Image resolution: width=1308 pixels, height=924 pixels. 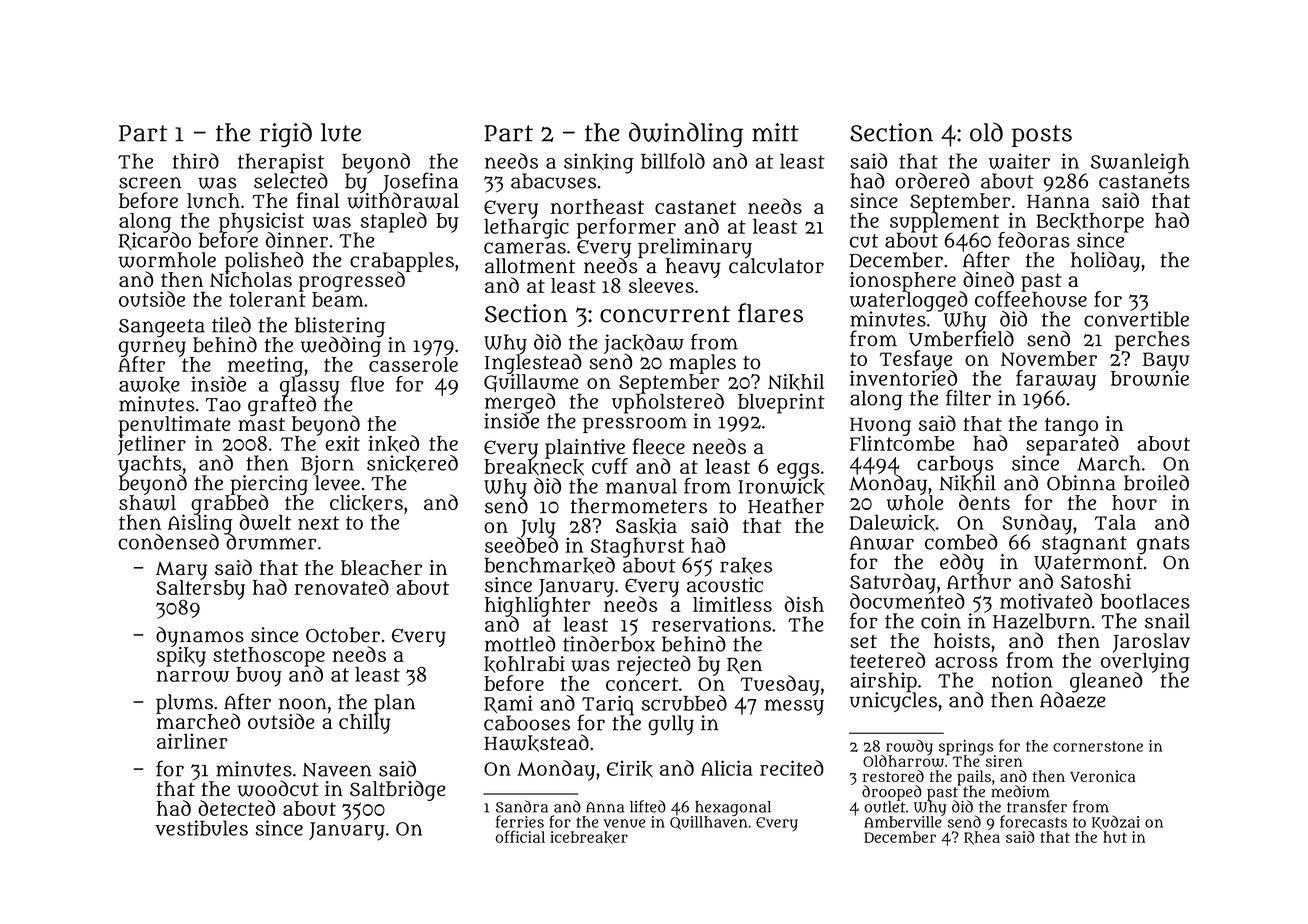 I want to click on supplement, so click(x=944, y=222).
